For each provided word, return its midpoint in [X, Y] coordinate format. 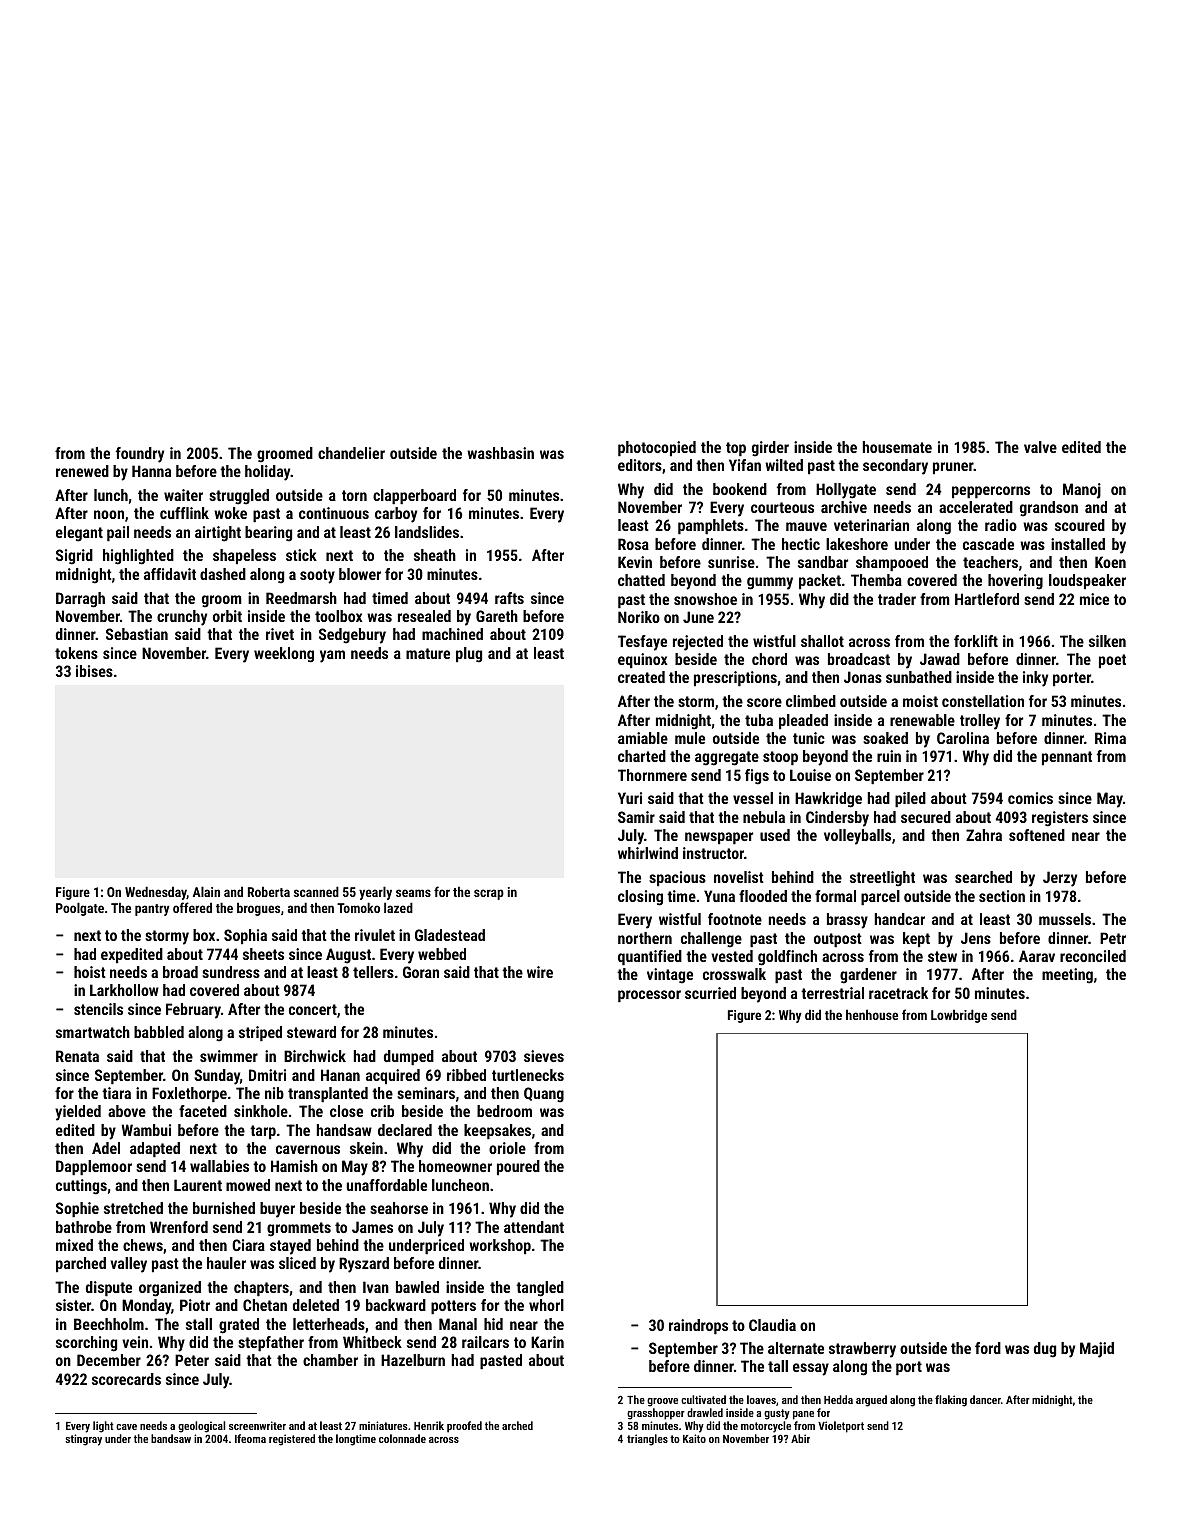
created [641, 677]
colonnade [402, 1438]
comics [1030, 798]
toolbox [338, 616]
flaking [951, 1401]
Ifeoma [250, 1438]
